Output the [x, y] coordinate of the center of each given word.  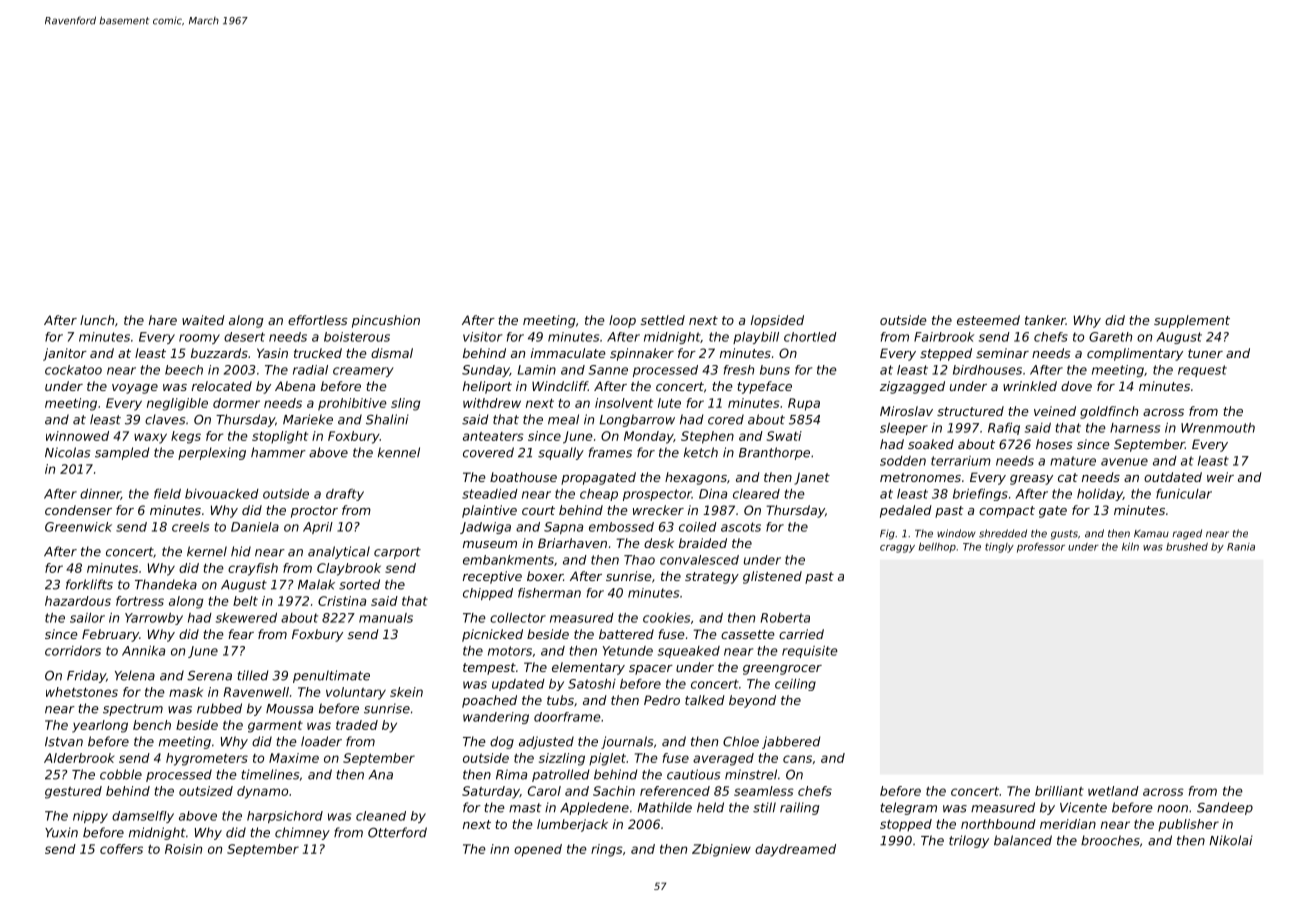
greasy [1031, 480]
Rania [1241, 547]
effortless [318, 320]
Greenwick [78, 527]
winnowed [77, 436]
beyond [752, 701]
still [764, 807]
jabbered [791, 742]
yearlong [100, 726]
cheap [599, 495]
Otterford [397, 832]
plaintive [489, 511]
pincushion [386, 321]
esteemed [988, 320]
